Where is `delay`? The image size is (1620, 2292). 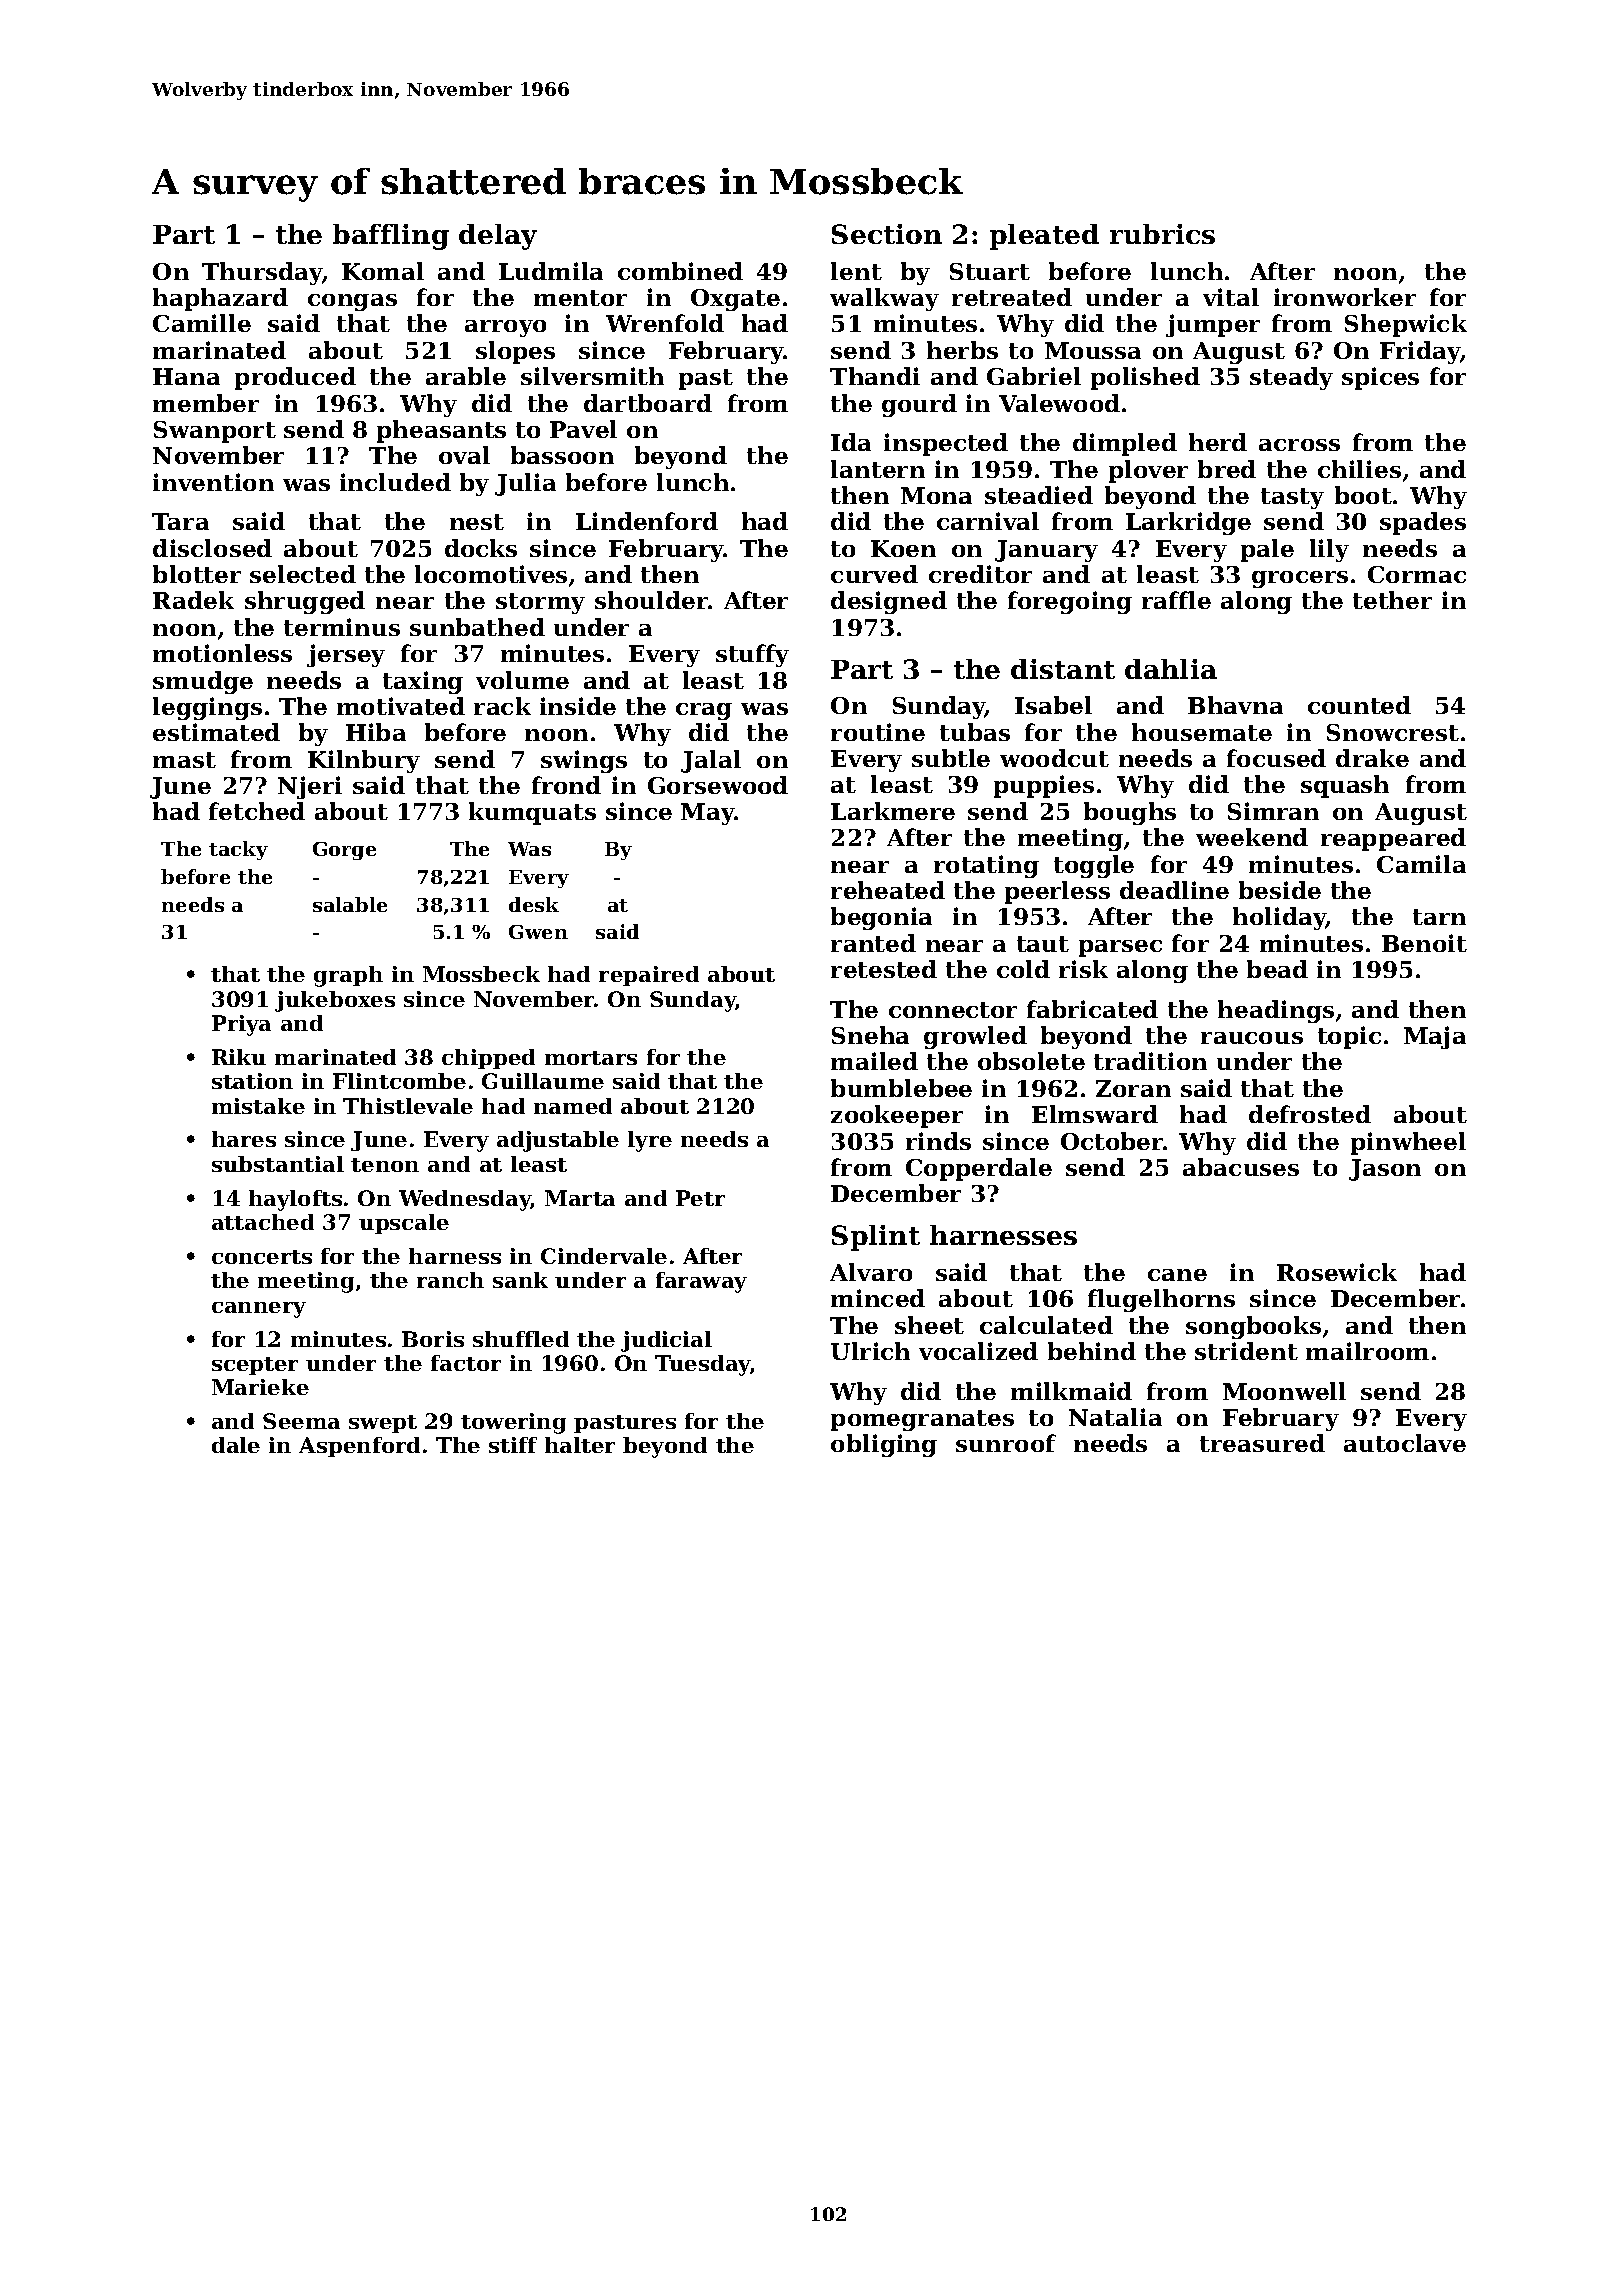 delay is located at coordinates (498, 237).
